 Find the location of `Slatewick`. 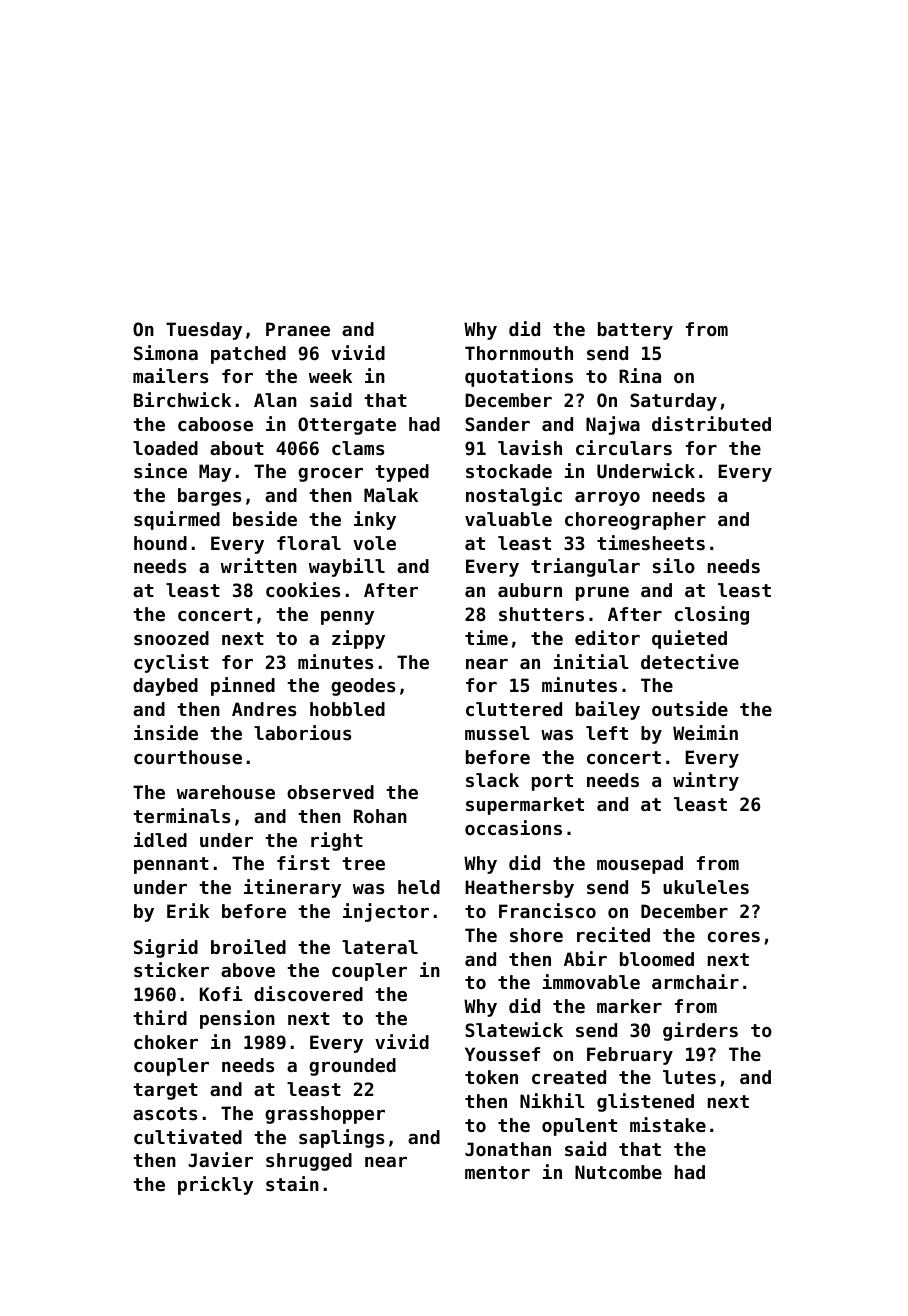

Slatewick is located at coordinates (514, 1029).
